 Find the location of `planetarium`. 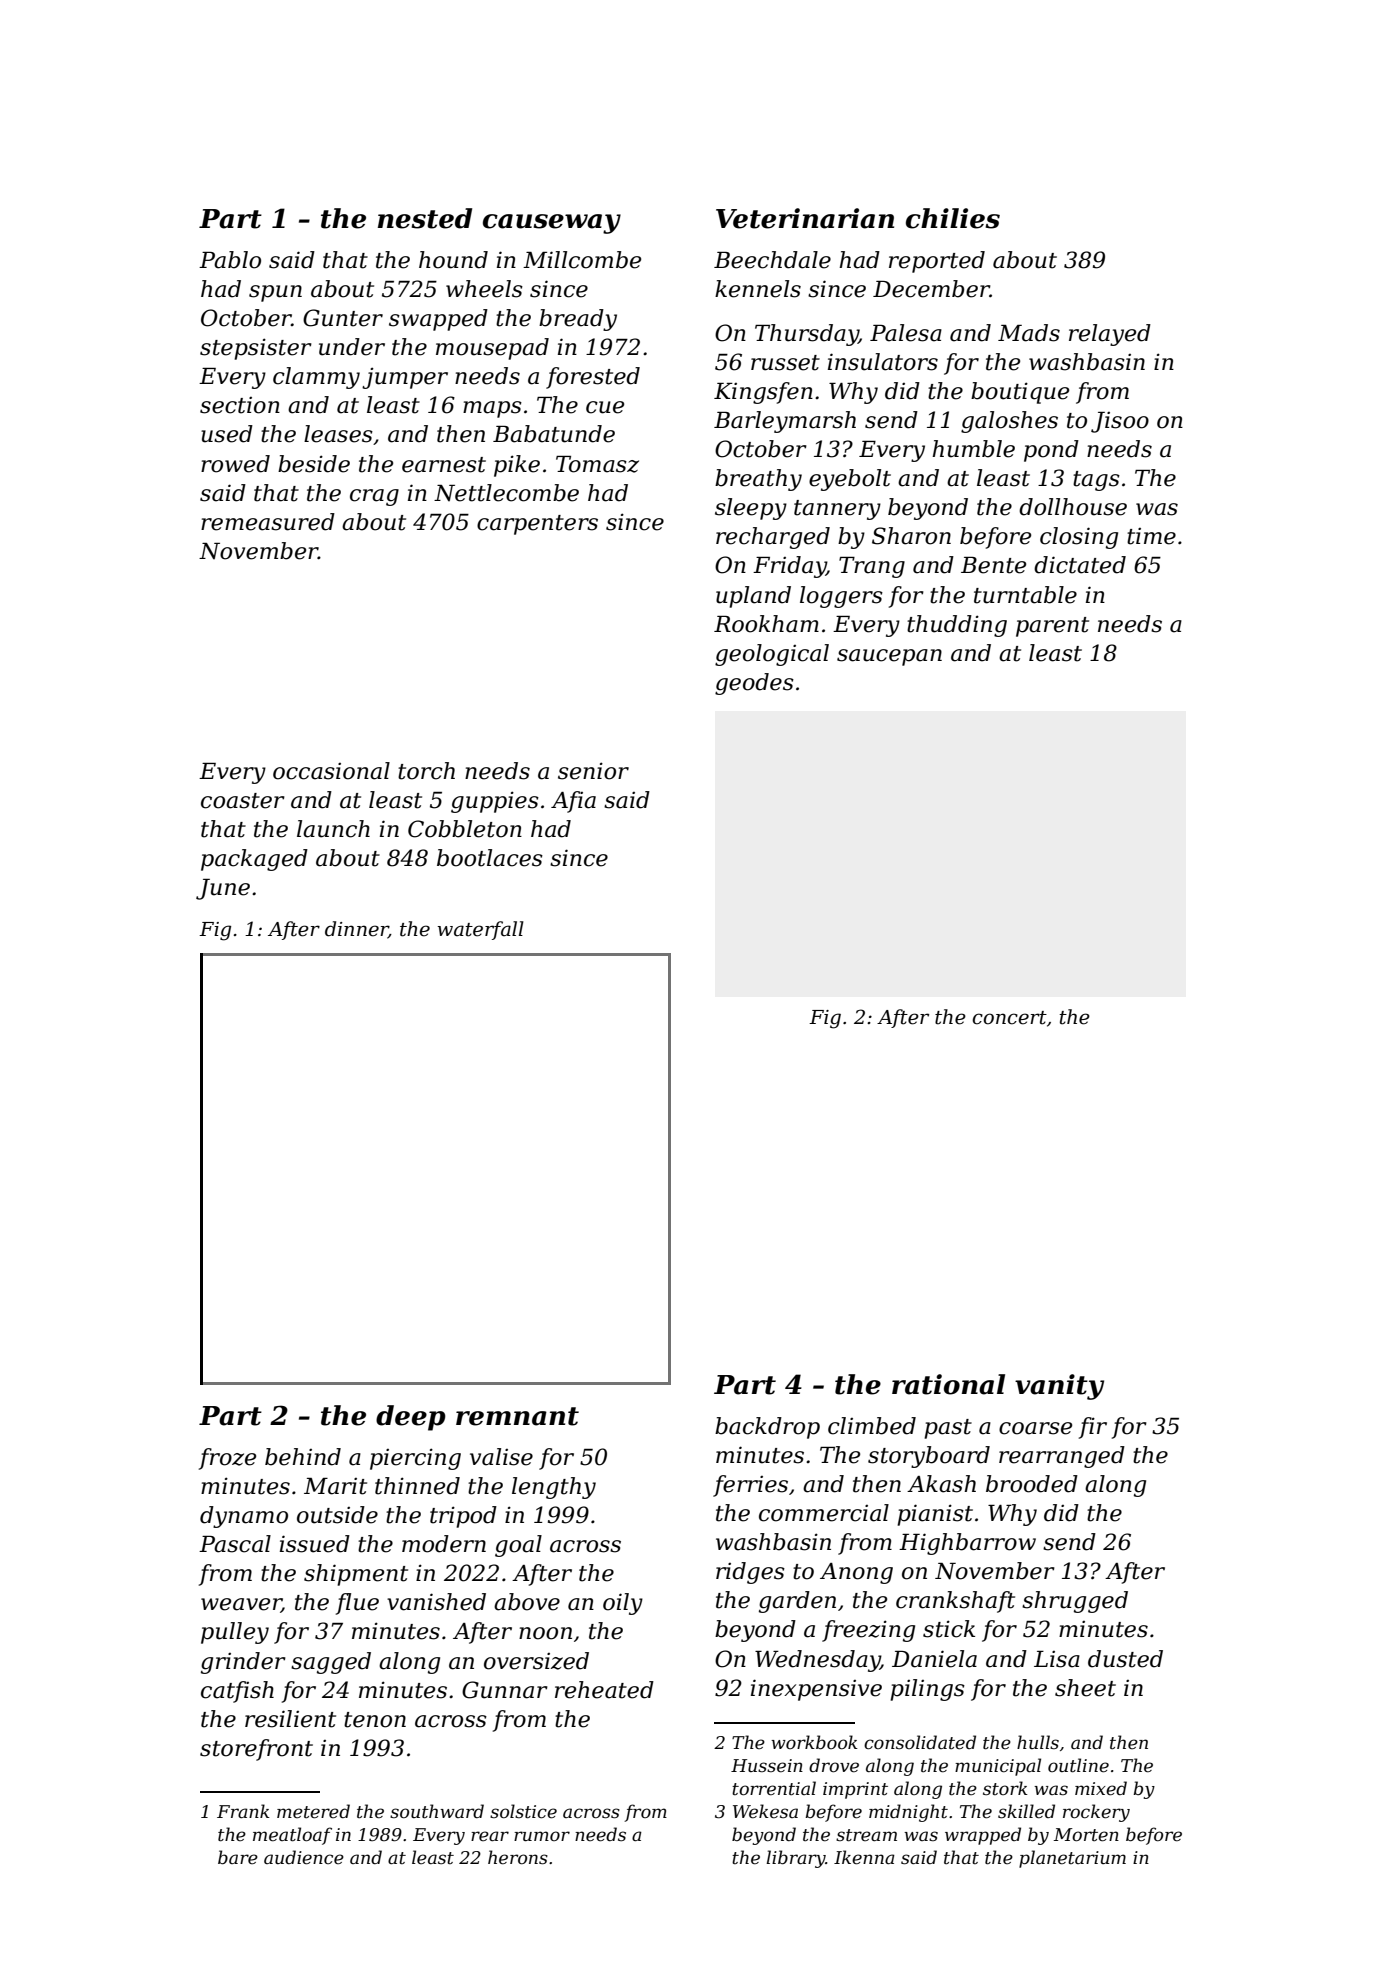

planetarium is located at coordinates (1072, 1859).
